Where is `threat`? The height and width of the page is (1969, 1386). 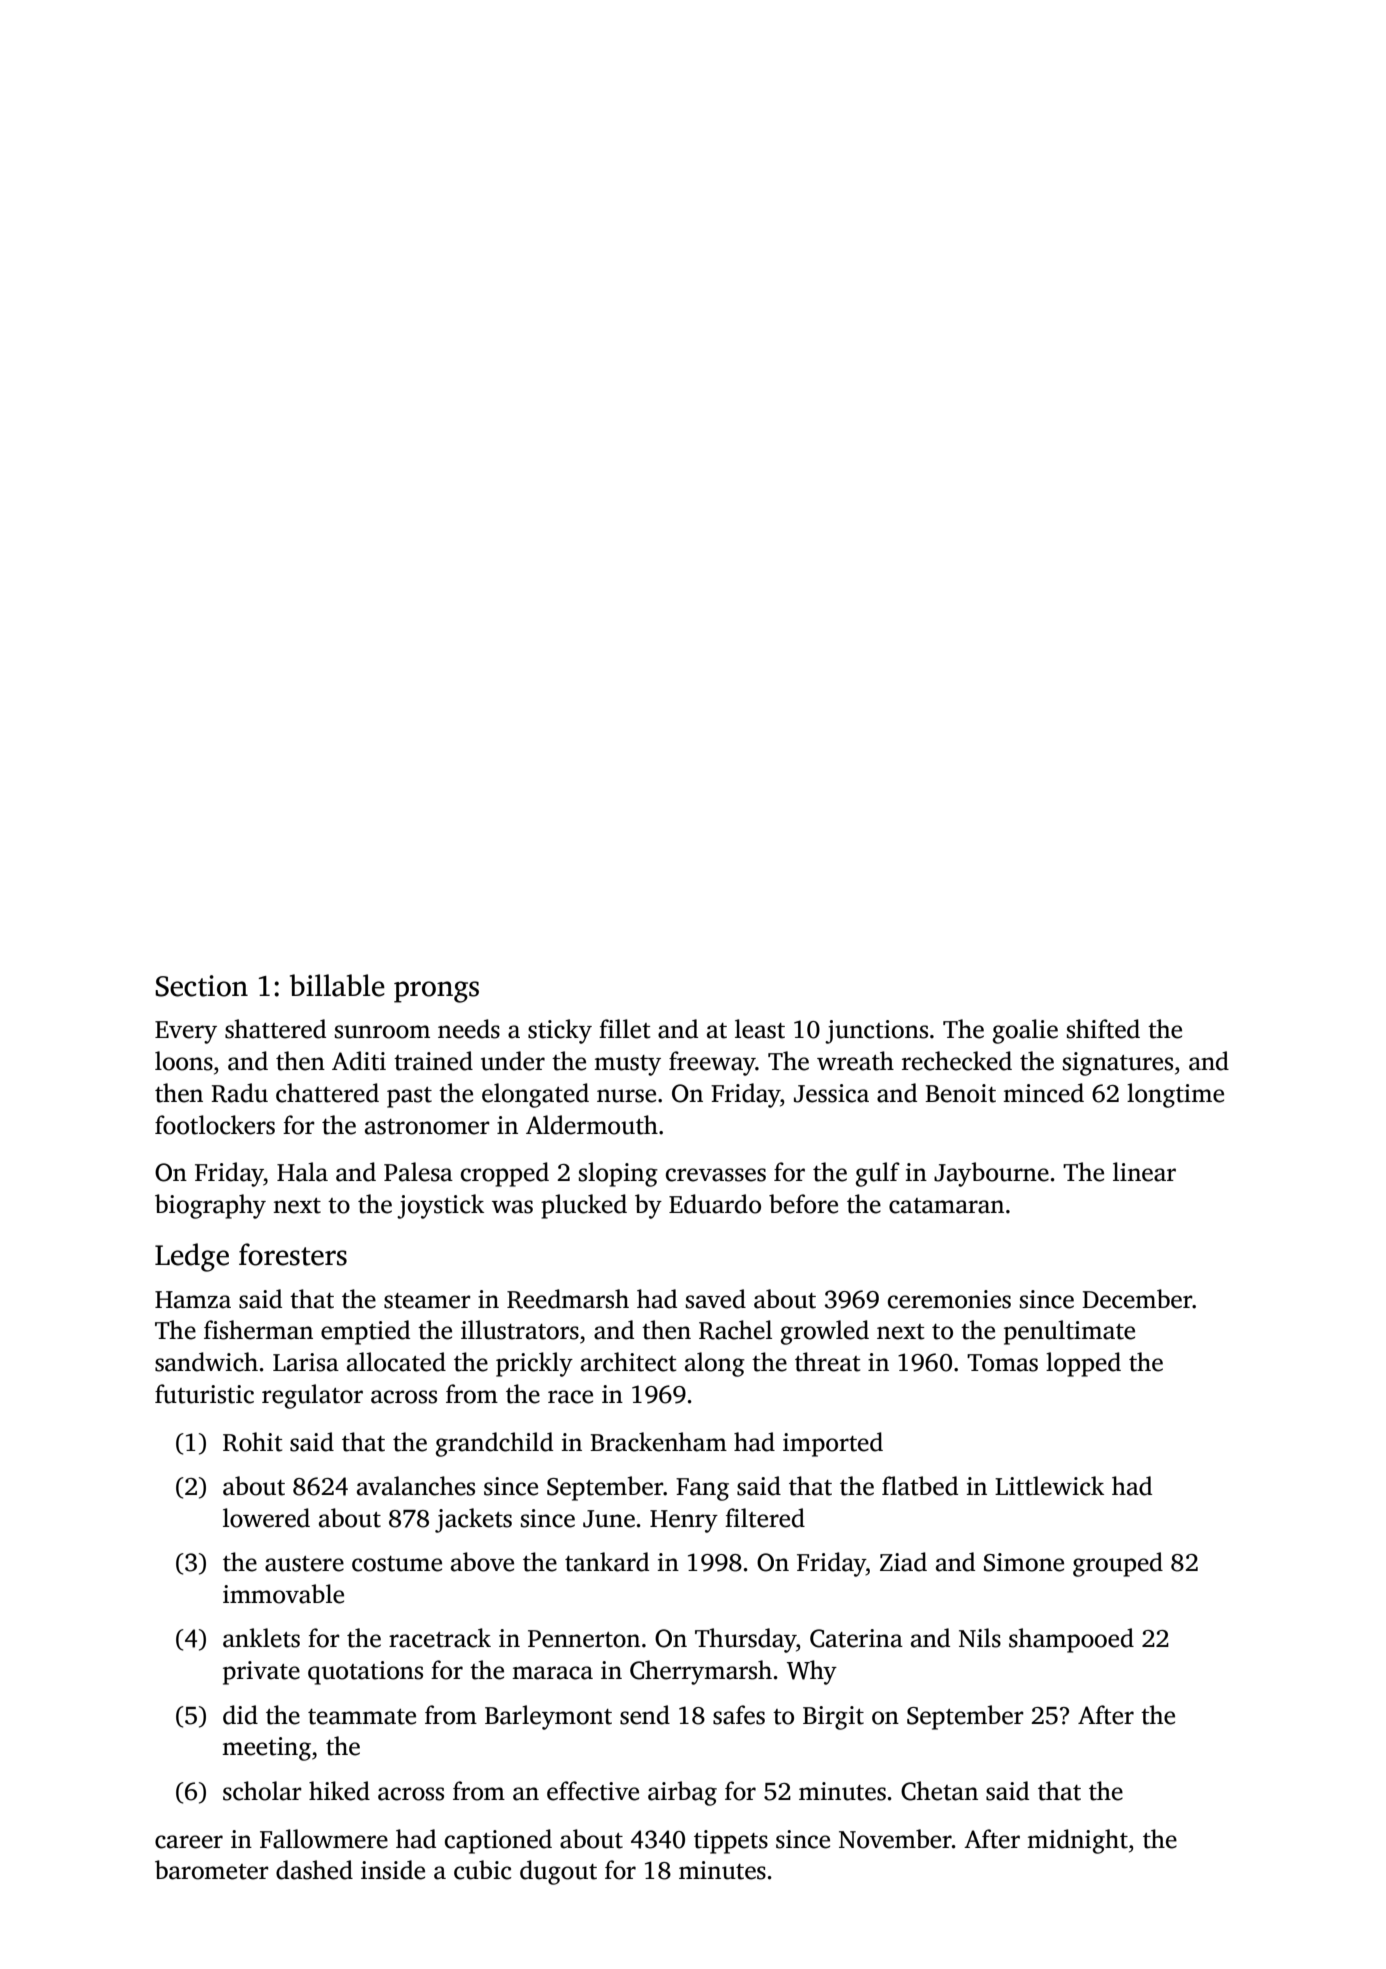
threat is located at coordinates (827, 1362).
